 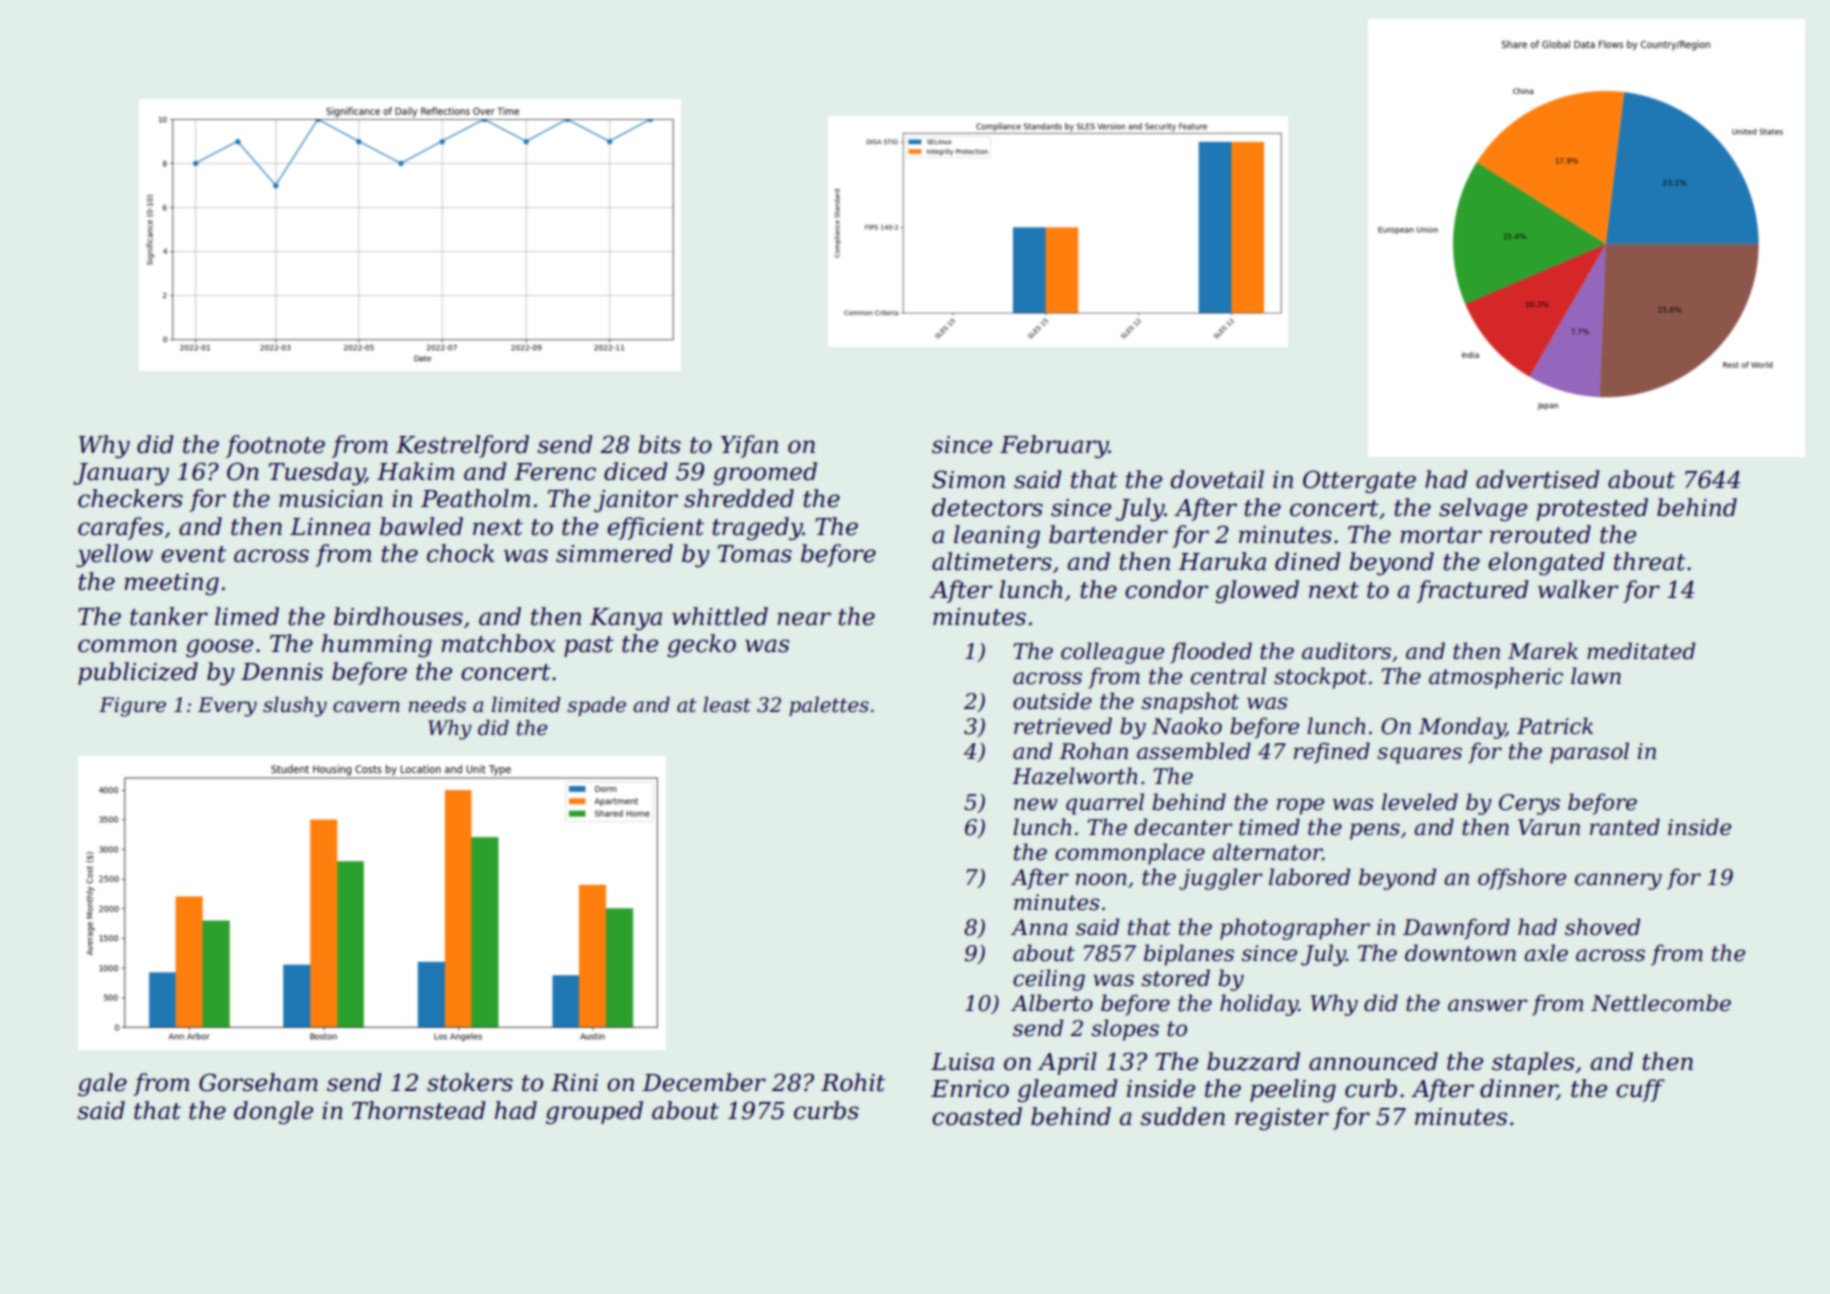 I want to click on fractured, so click(x=1473, y=591).
